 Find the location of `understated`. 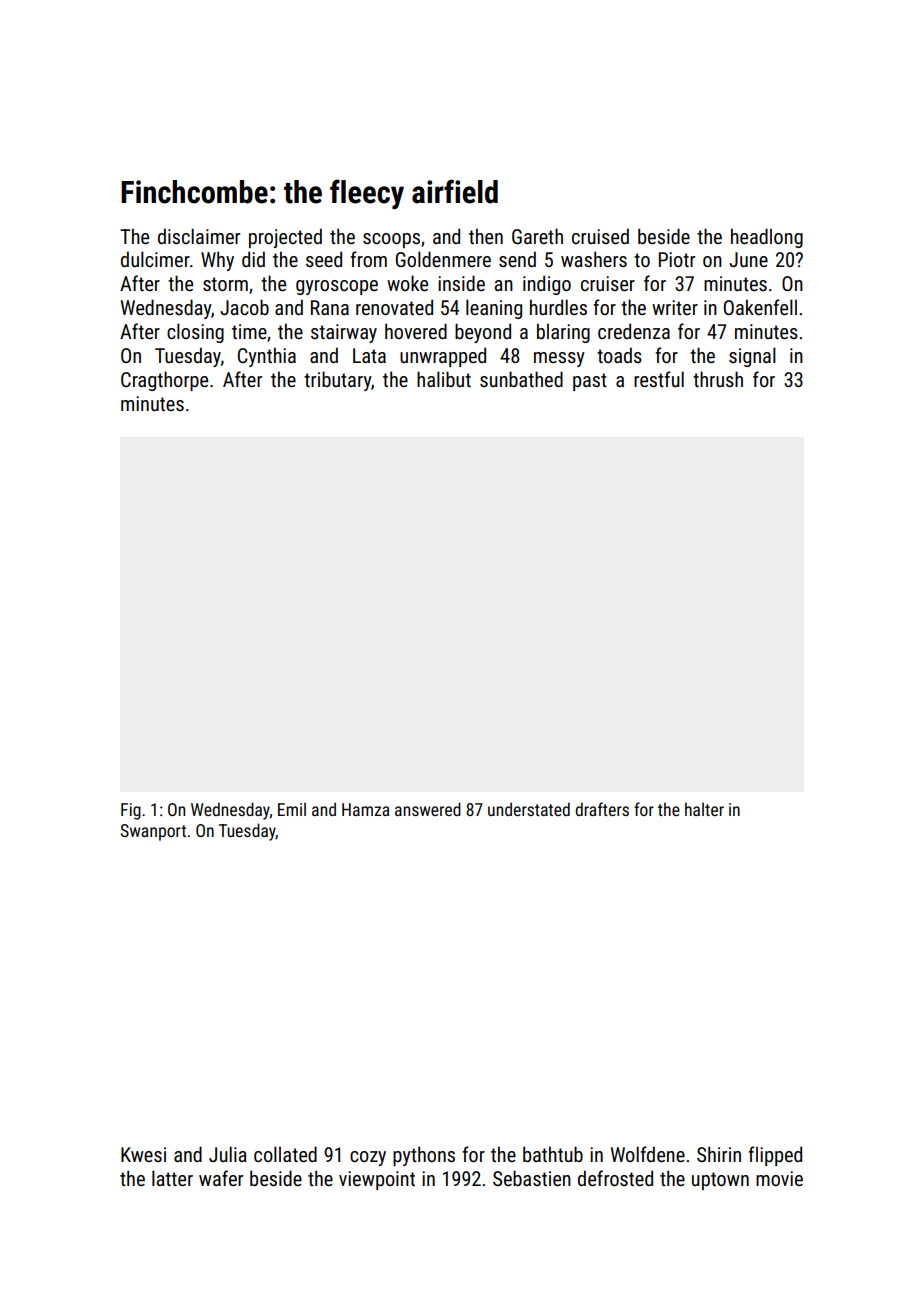

understated is located at coordinates (529, 809).
